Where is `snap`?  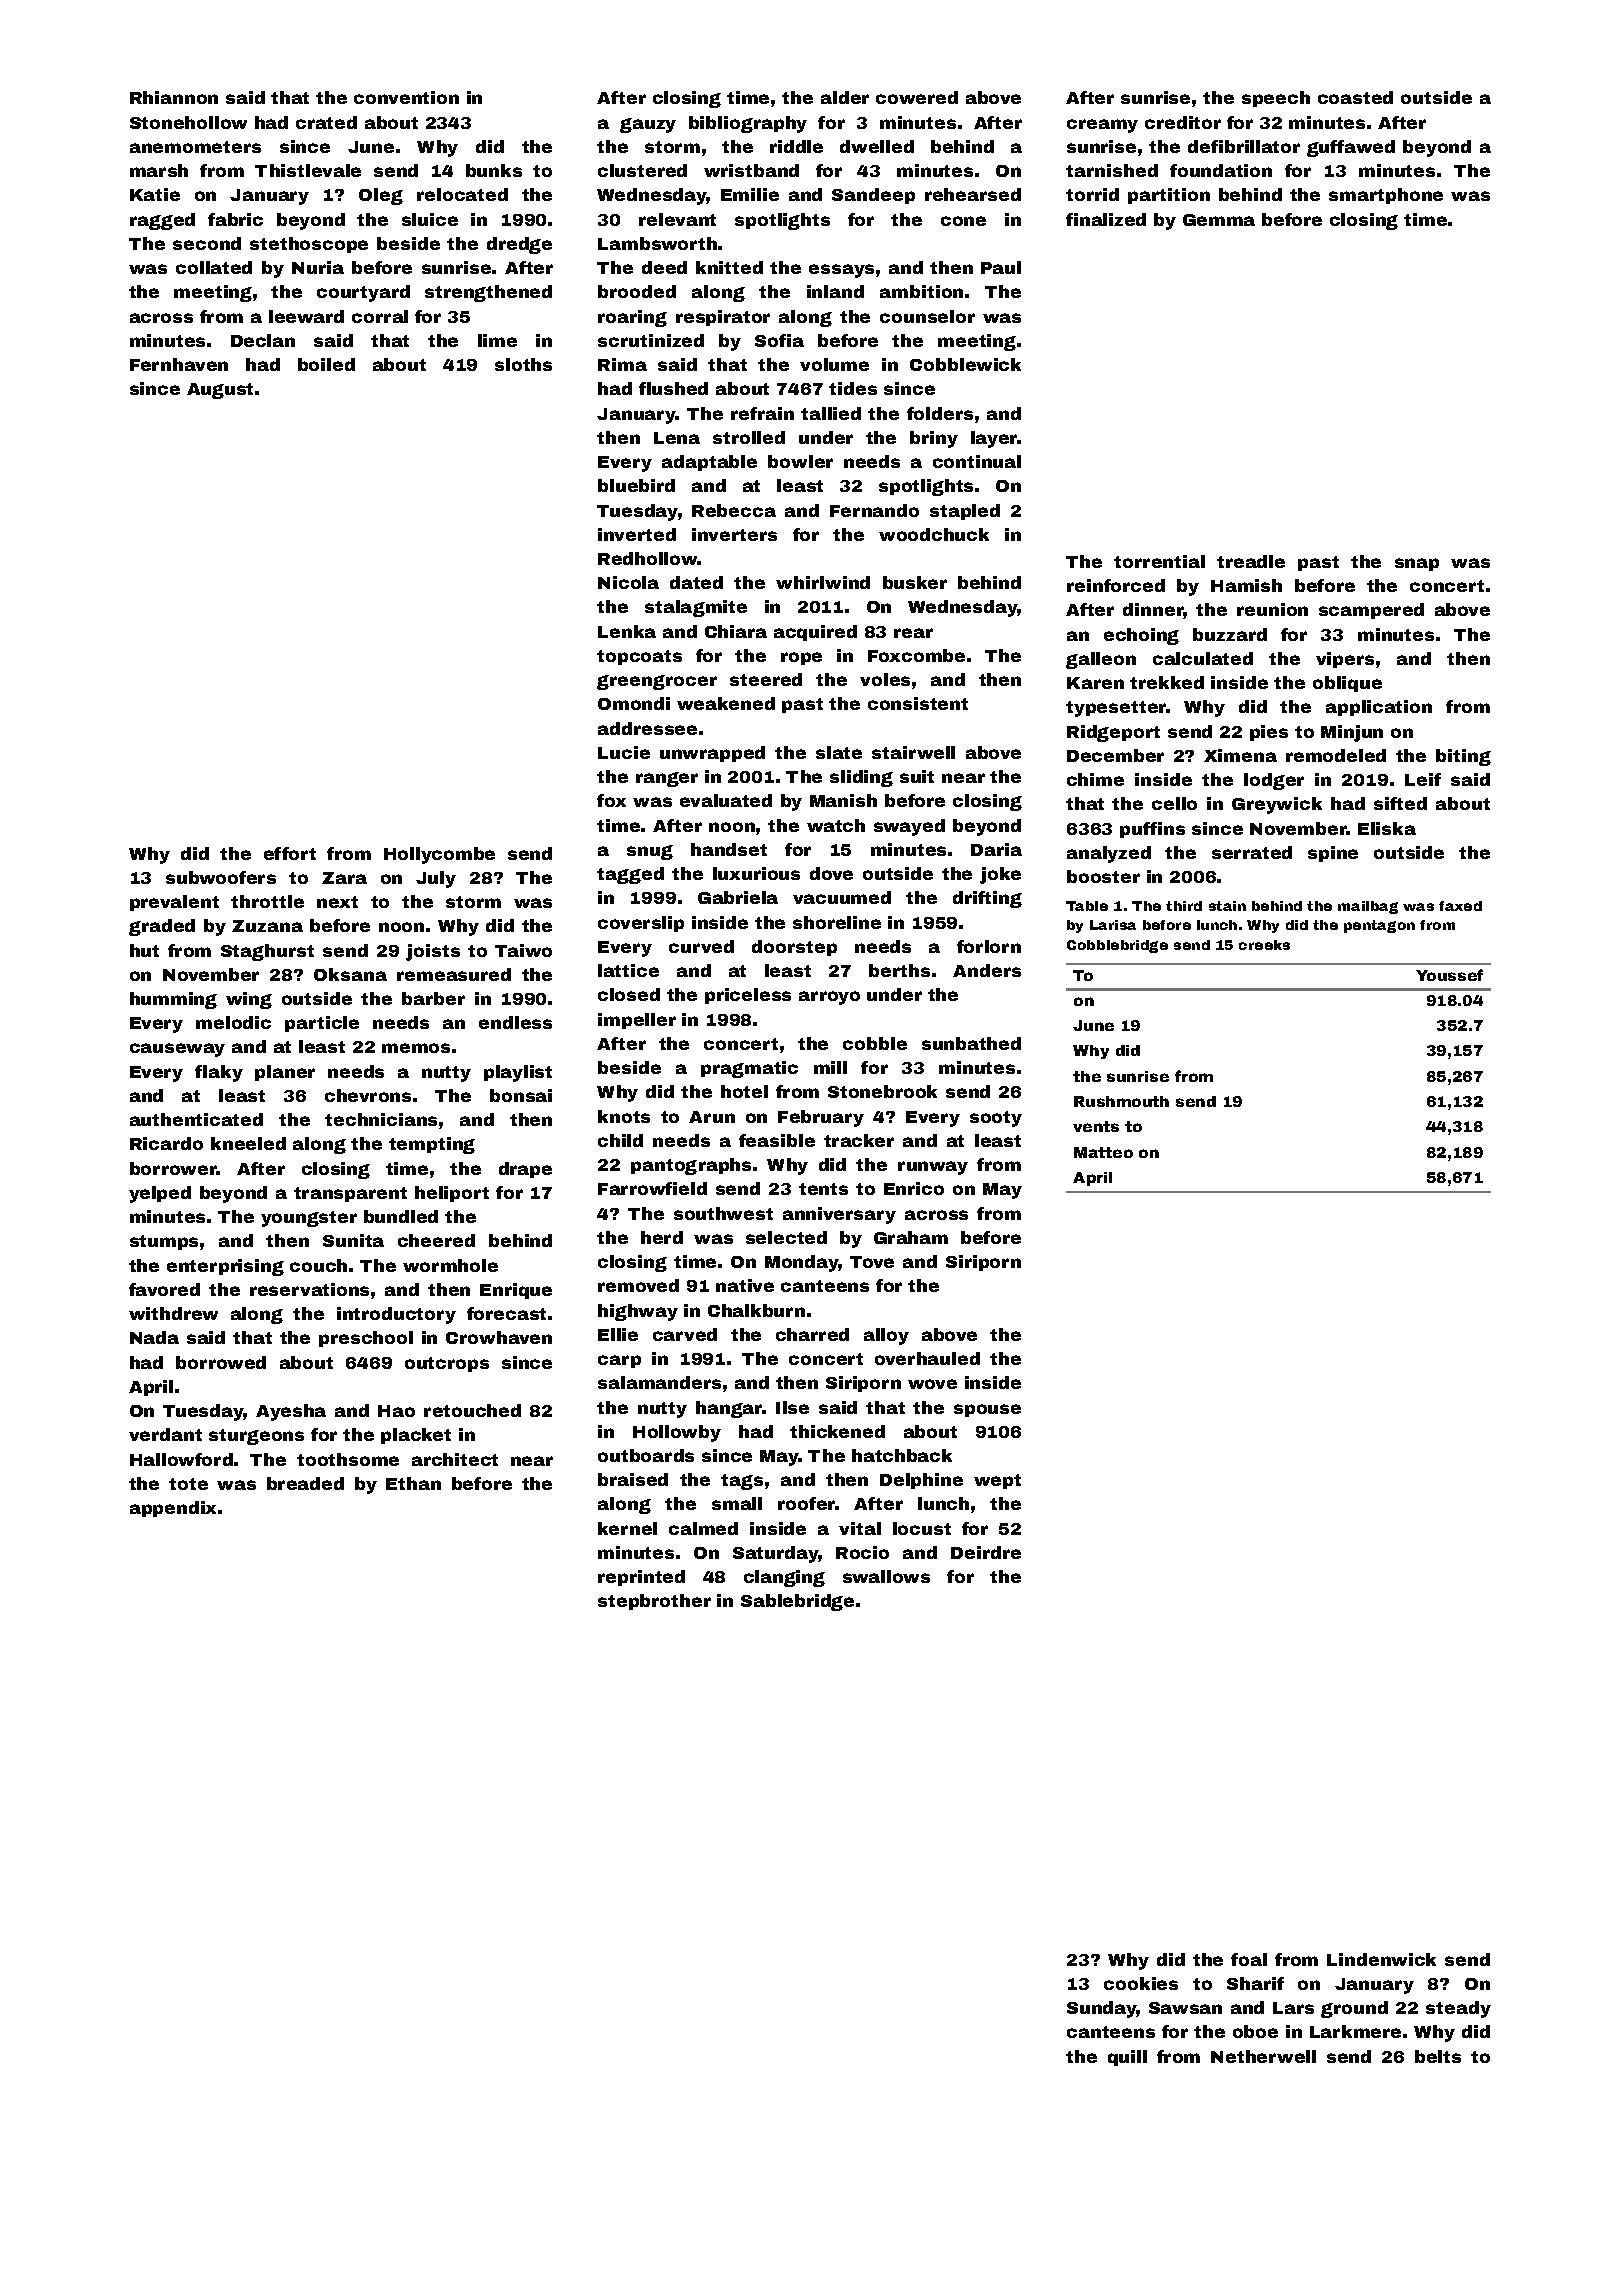
snap is located at coordinates (1417, 564).
